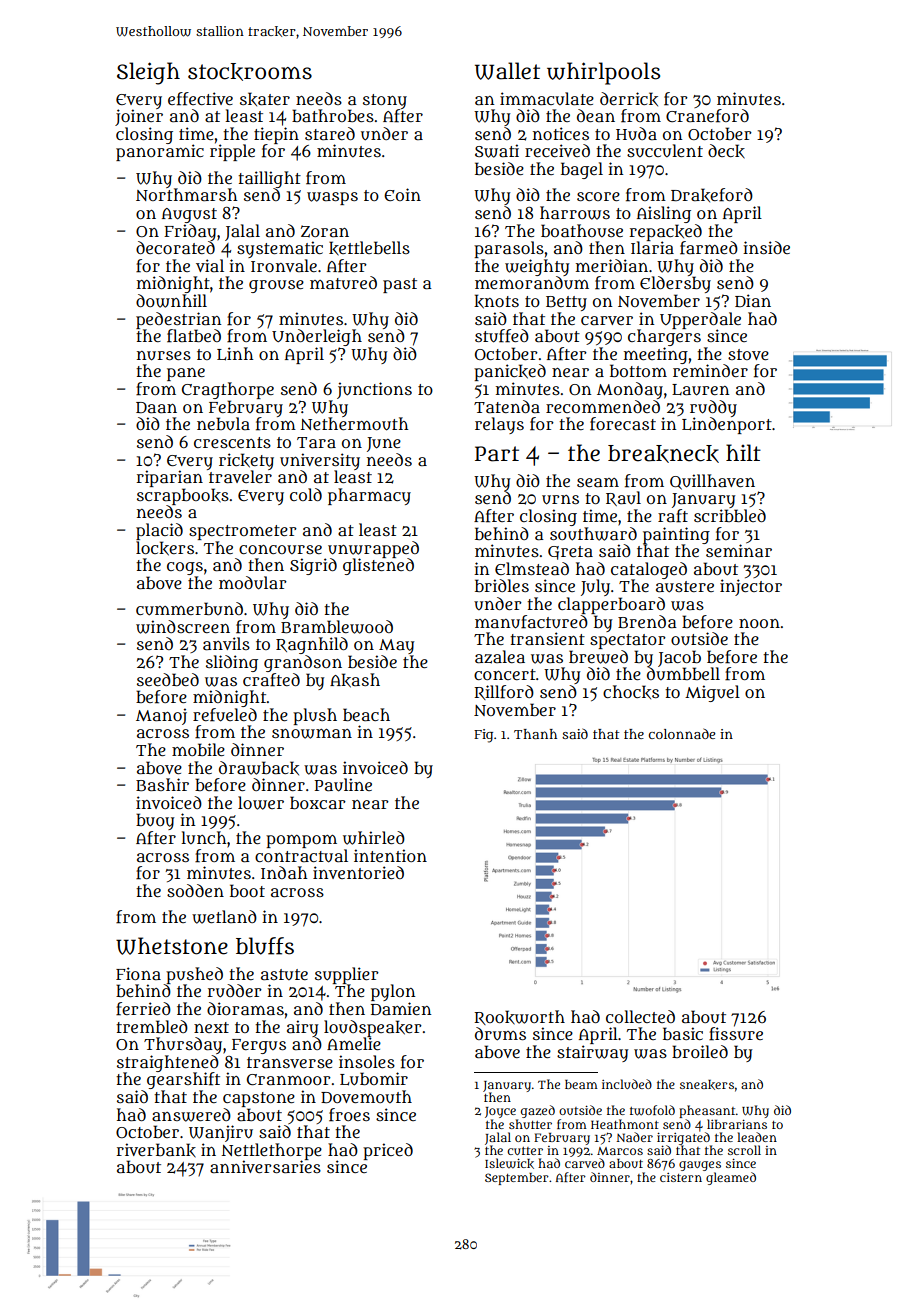  Describe the element at coordinates (712, 693) in the image. I see `Miguel` at that location.
